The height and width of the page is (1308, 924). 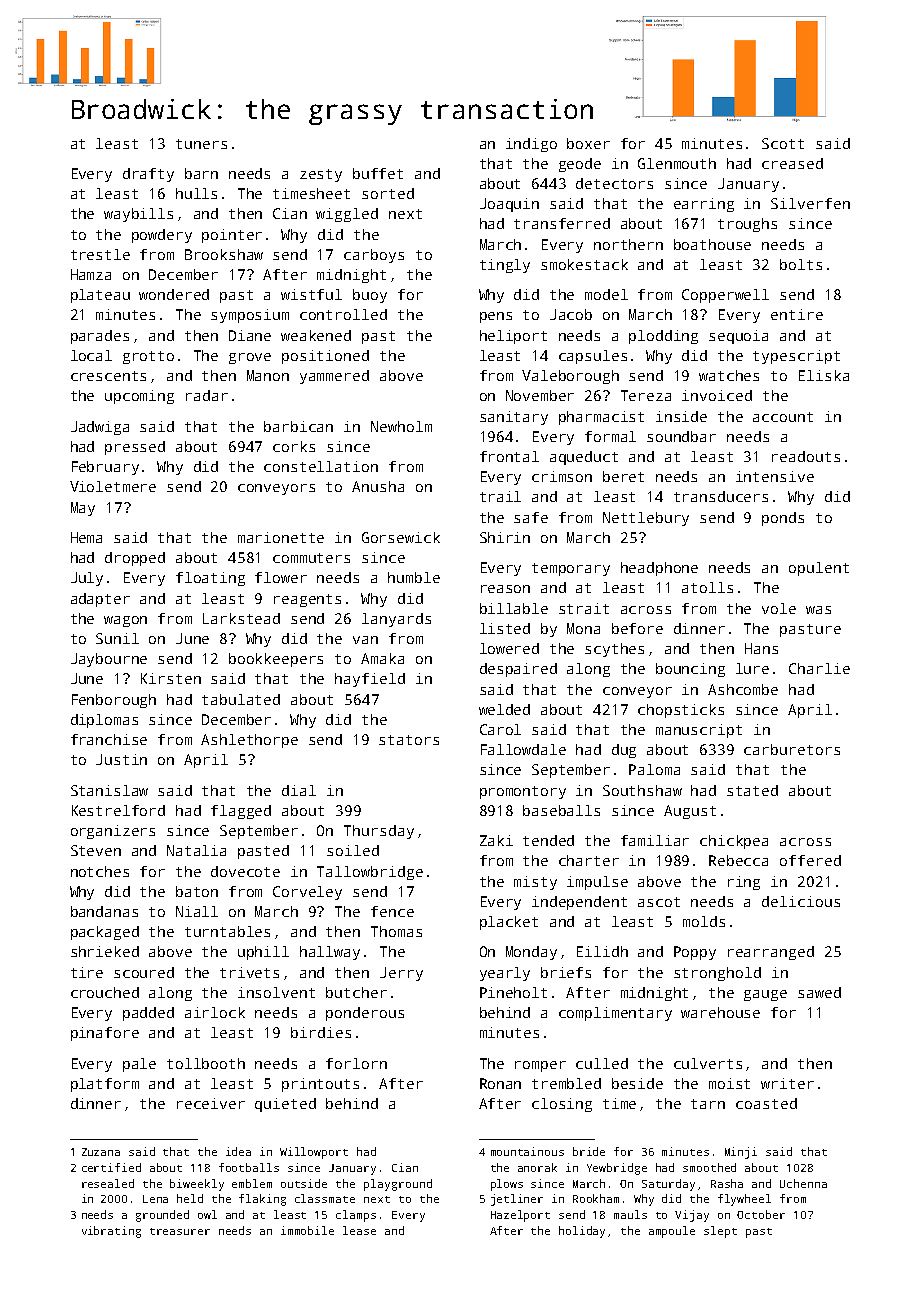 What do you see at coordinates (500, 1083) in the page?
I see `Ronan` at bounding box center [500, 1083].
